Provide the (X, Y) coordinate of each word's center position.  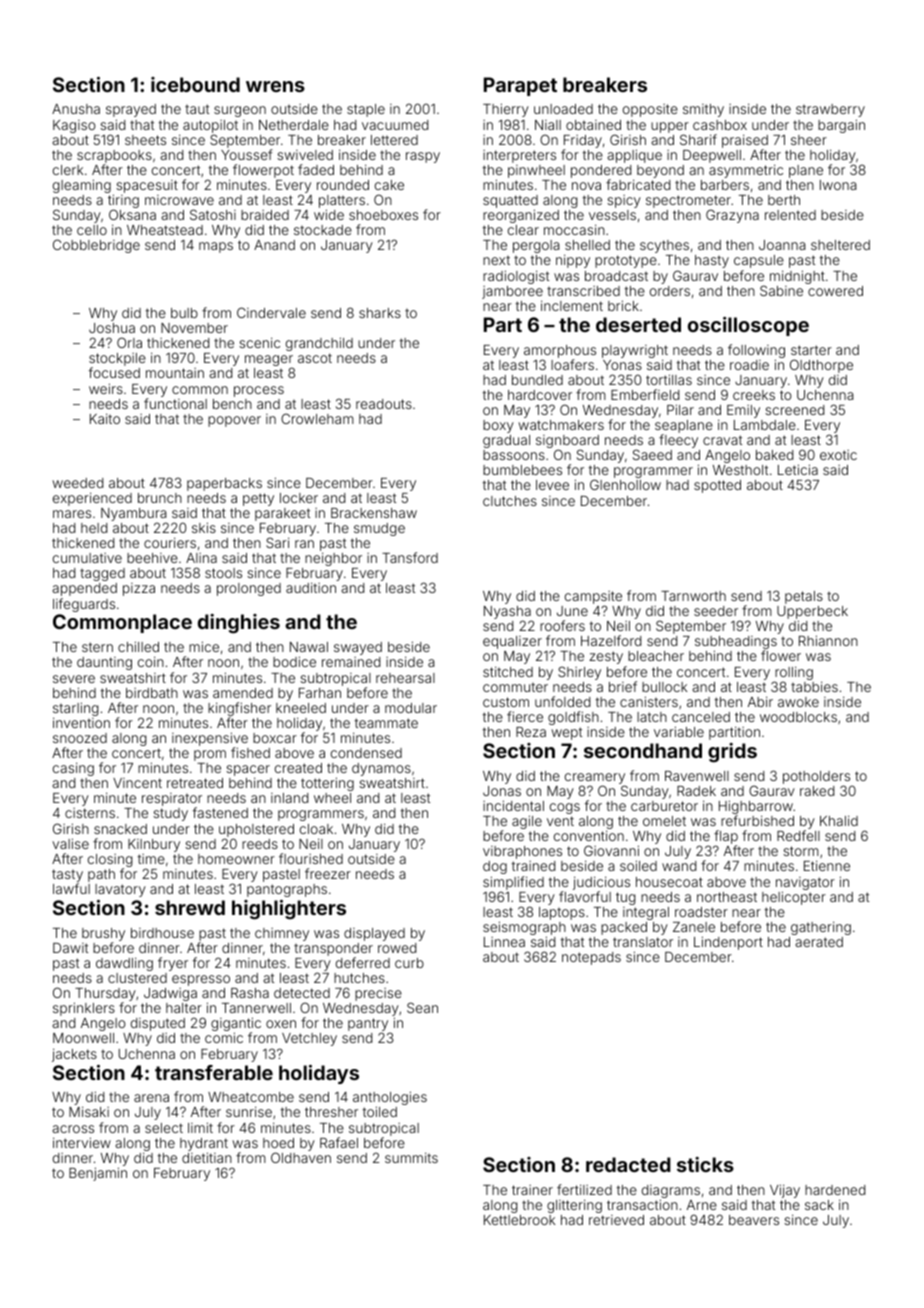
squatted (510, 201)
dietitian (207, 1157)
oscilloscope (748, 326)
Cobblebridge (96, 246)
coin (151, 661)
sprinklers (84, 1009)
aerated (819, 942)
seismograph (524, 928)
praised (745, 141)
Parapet (520, 86)
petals (804, 597)
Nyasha (508, 613)
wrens (275, 86)
